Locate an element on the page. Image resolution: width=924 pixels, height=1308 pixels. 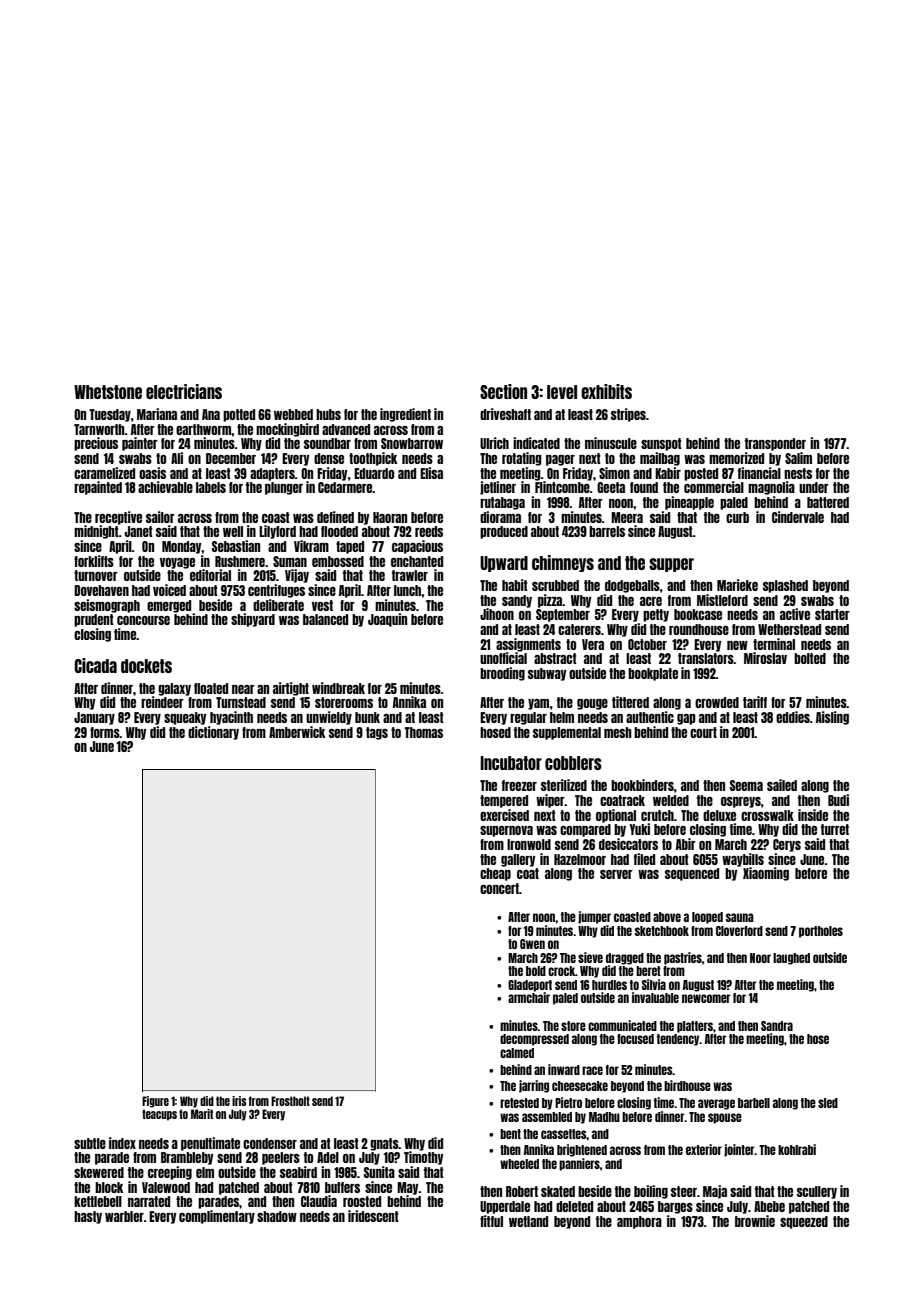
unofficial is located at coordinates (503, 658).
